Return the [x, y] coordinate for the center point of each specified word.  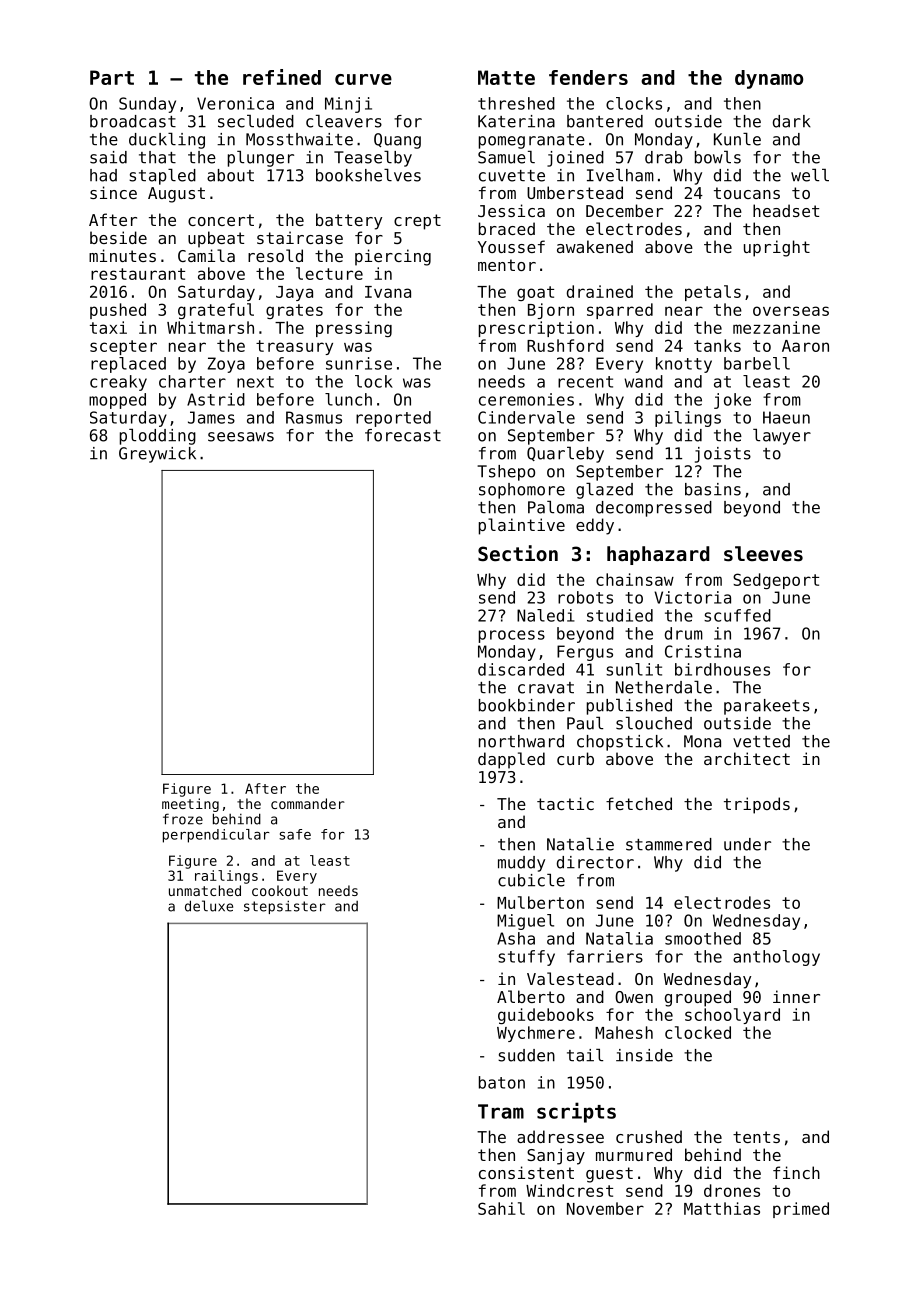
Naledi [546, 615]
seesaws [241, 437]
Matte [506, 77]
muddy [521, 864]
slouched [654, 723]
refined [282, 77]
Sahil [501, 1208]
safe [295, 834]
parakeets [767, 707]
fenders [588, 77]
